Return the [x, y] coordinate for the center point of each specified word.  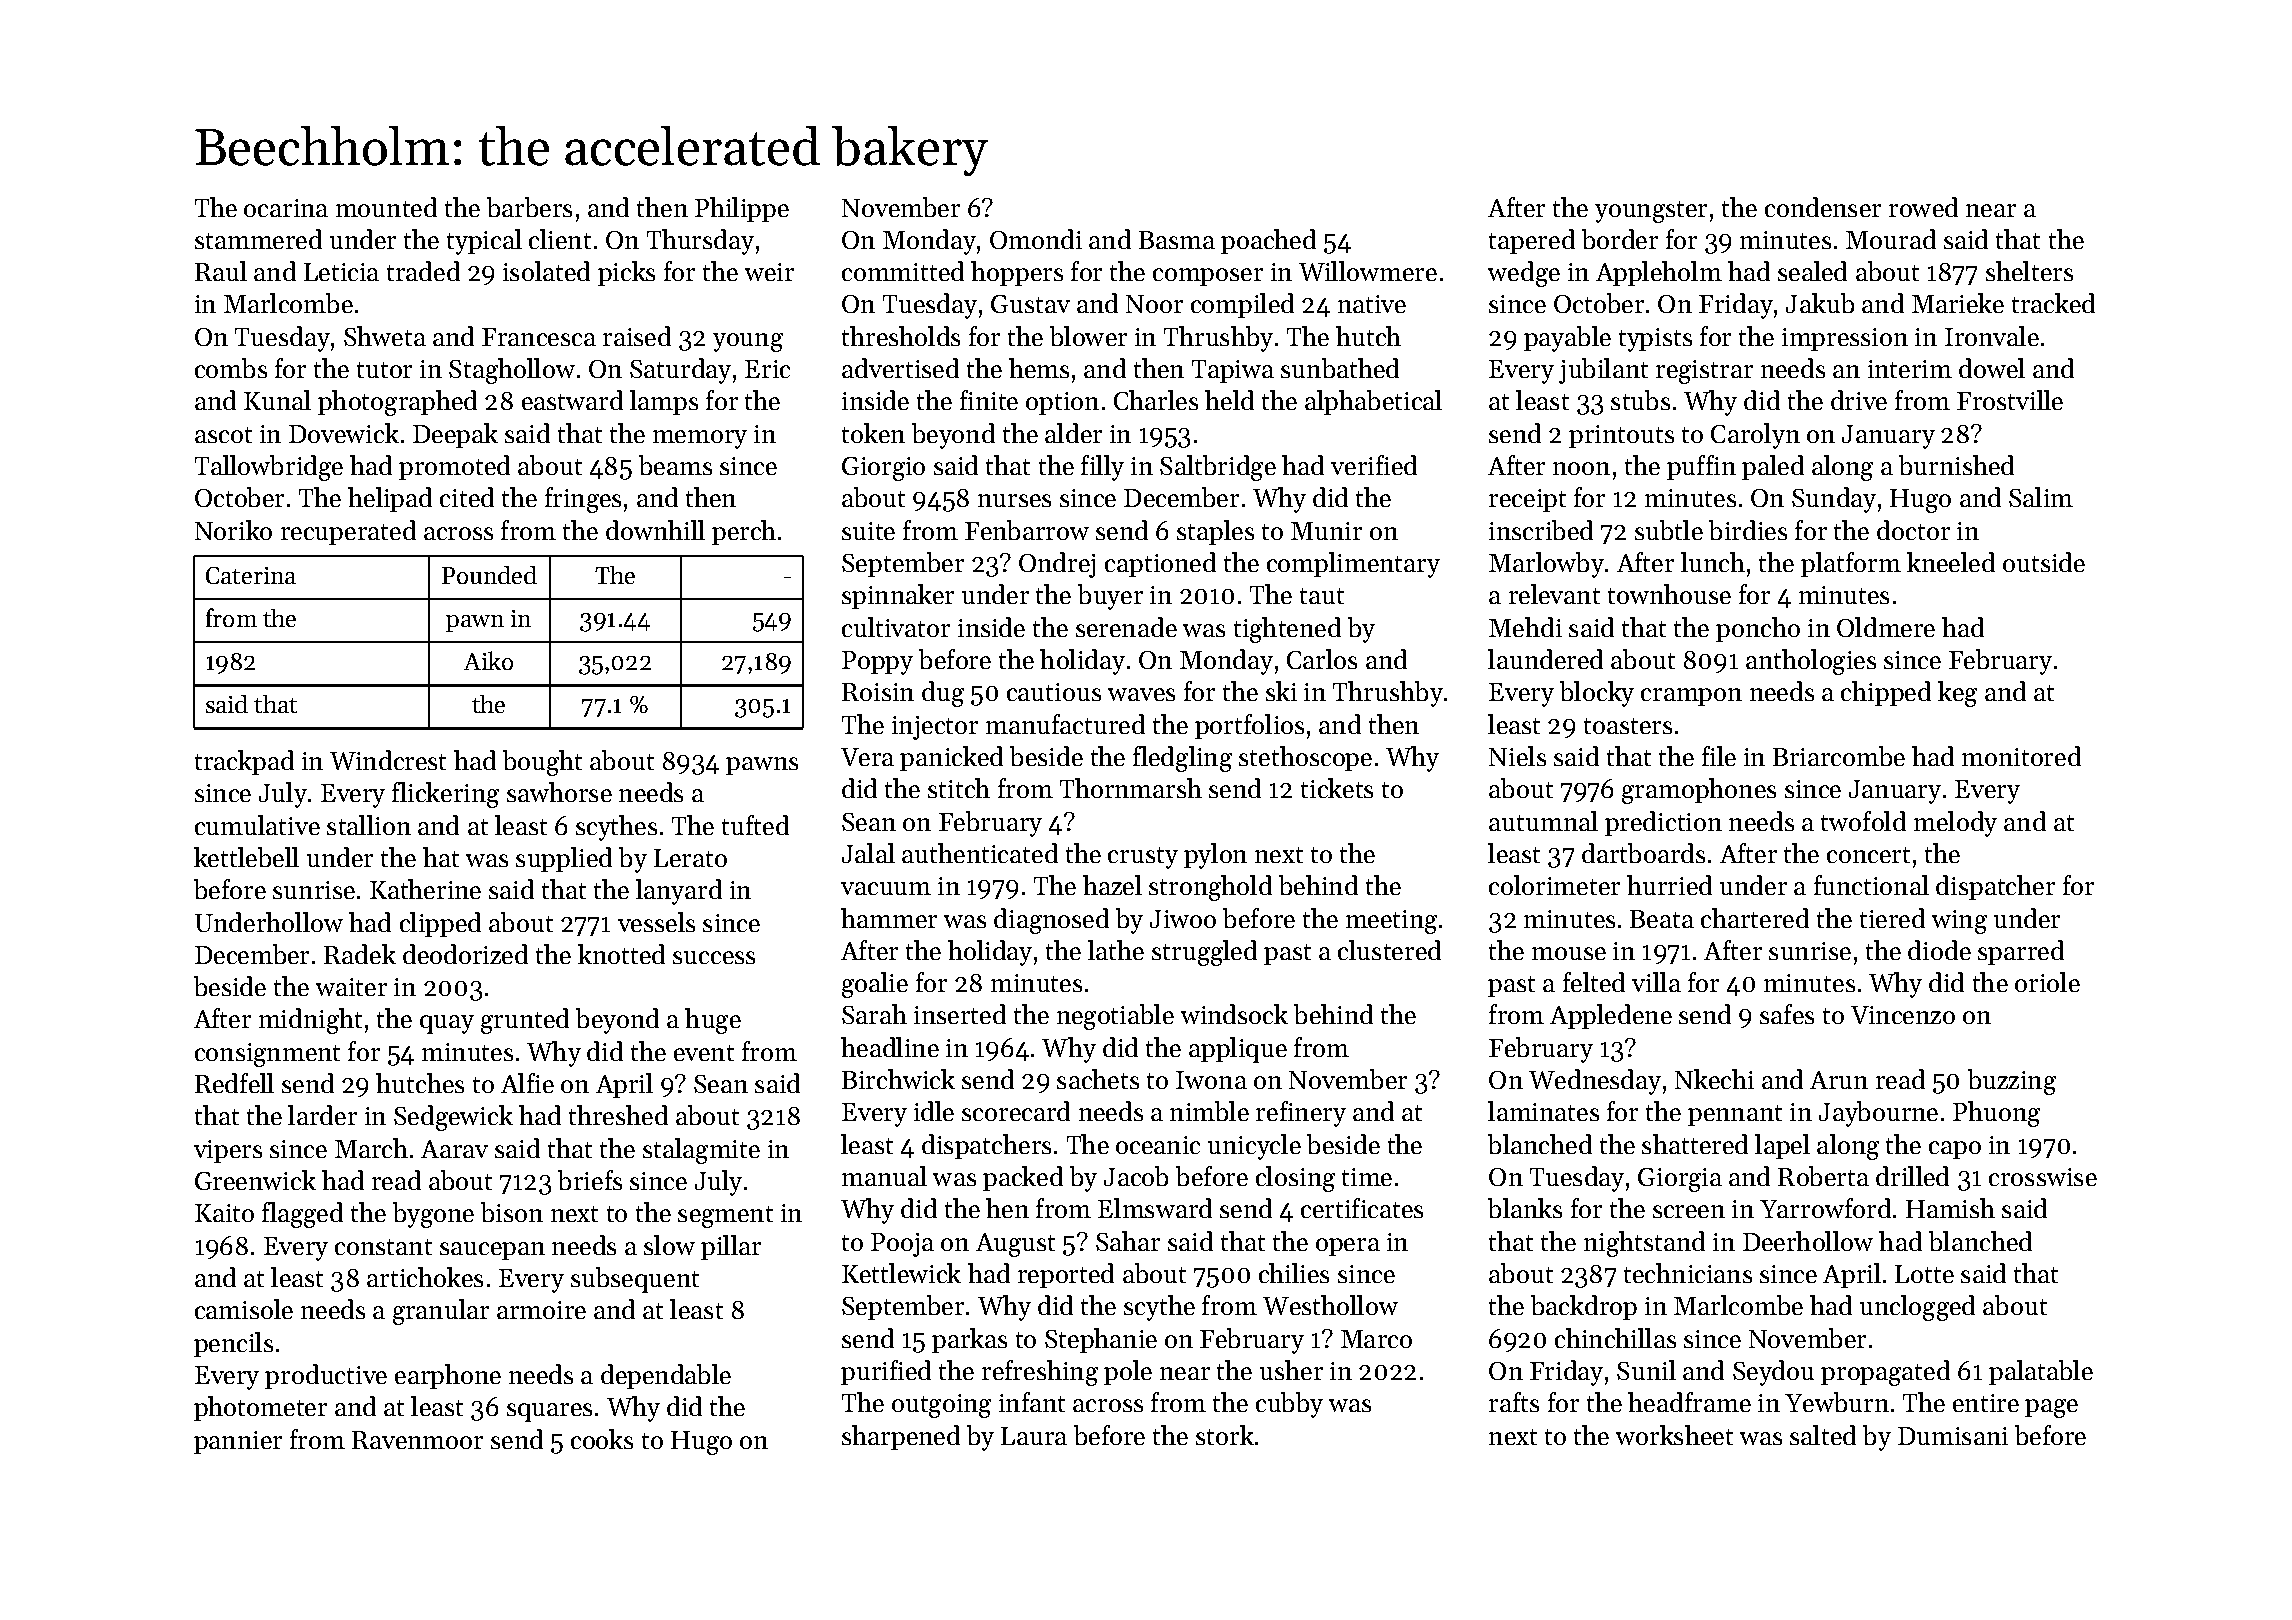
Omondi [1036, 239]
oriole [2047, 982]
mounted [386, 207]
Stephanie [1101, 1340]
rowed [1923, 207]
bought [542, 763]
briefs [590, 1180]
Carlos [1322, 659]
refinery [1301, 1114]
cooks [602, 1439]
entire [1986, 1403]
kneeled [1951, 562]
